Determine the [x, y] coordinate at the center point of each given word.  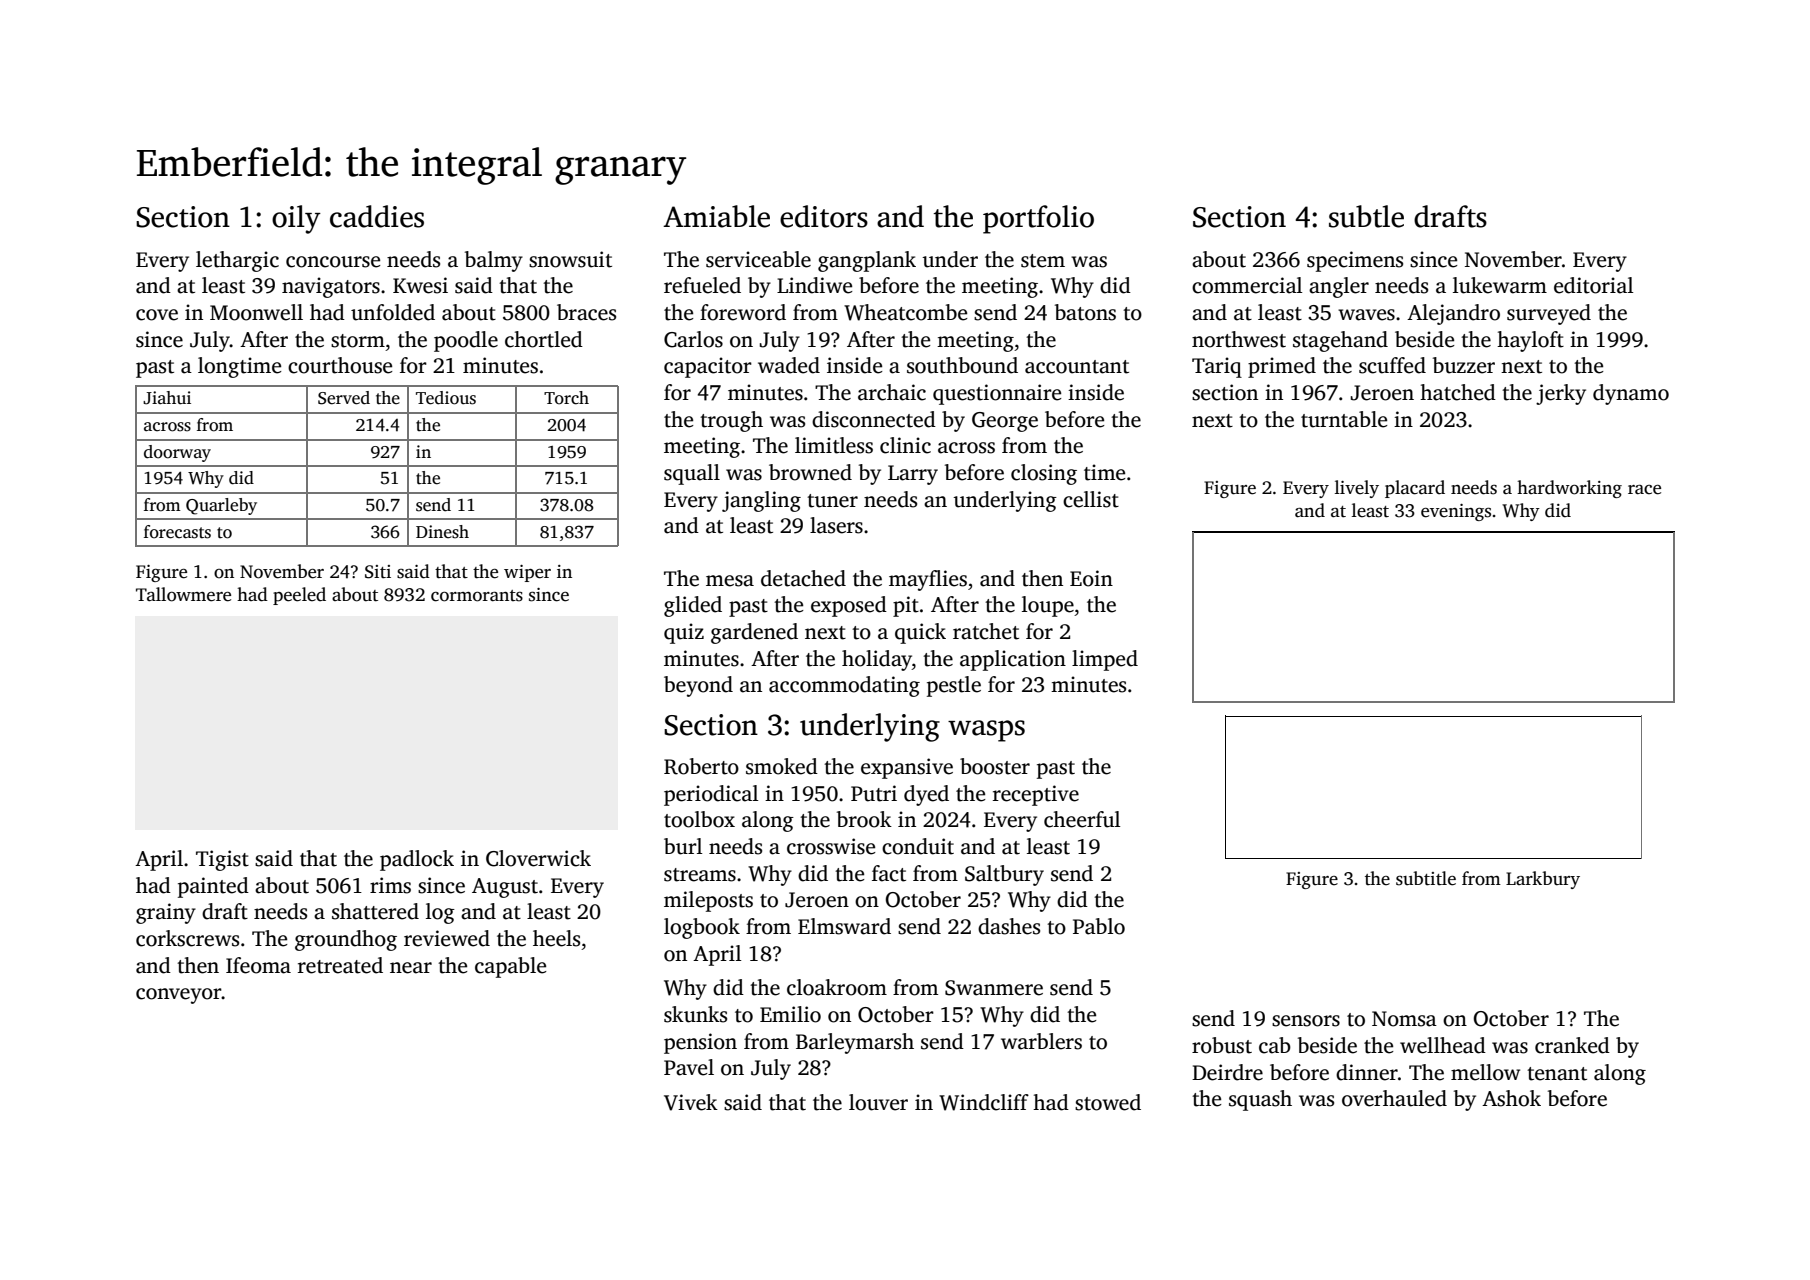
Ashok [1511, 1098]
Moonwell [256, 312]
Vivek [691, 1102]
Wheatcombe [905, 312]
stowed [1108, 1102]
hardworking [1569, 489]
